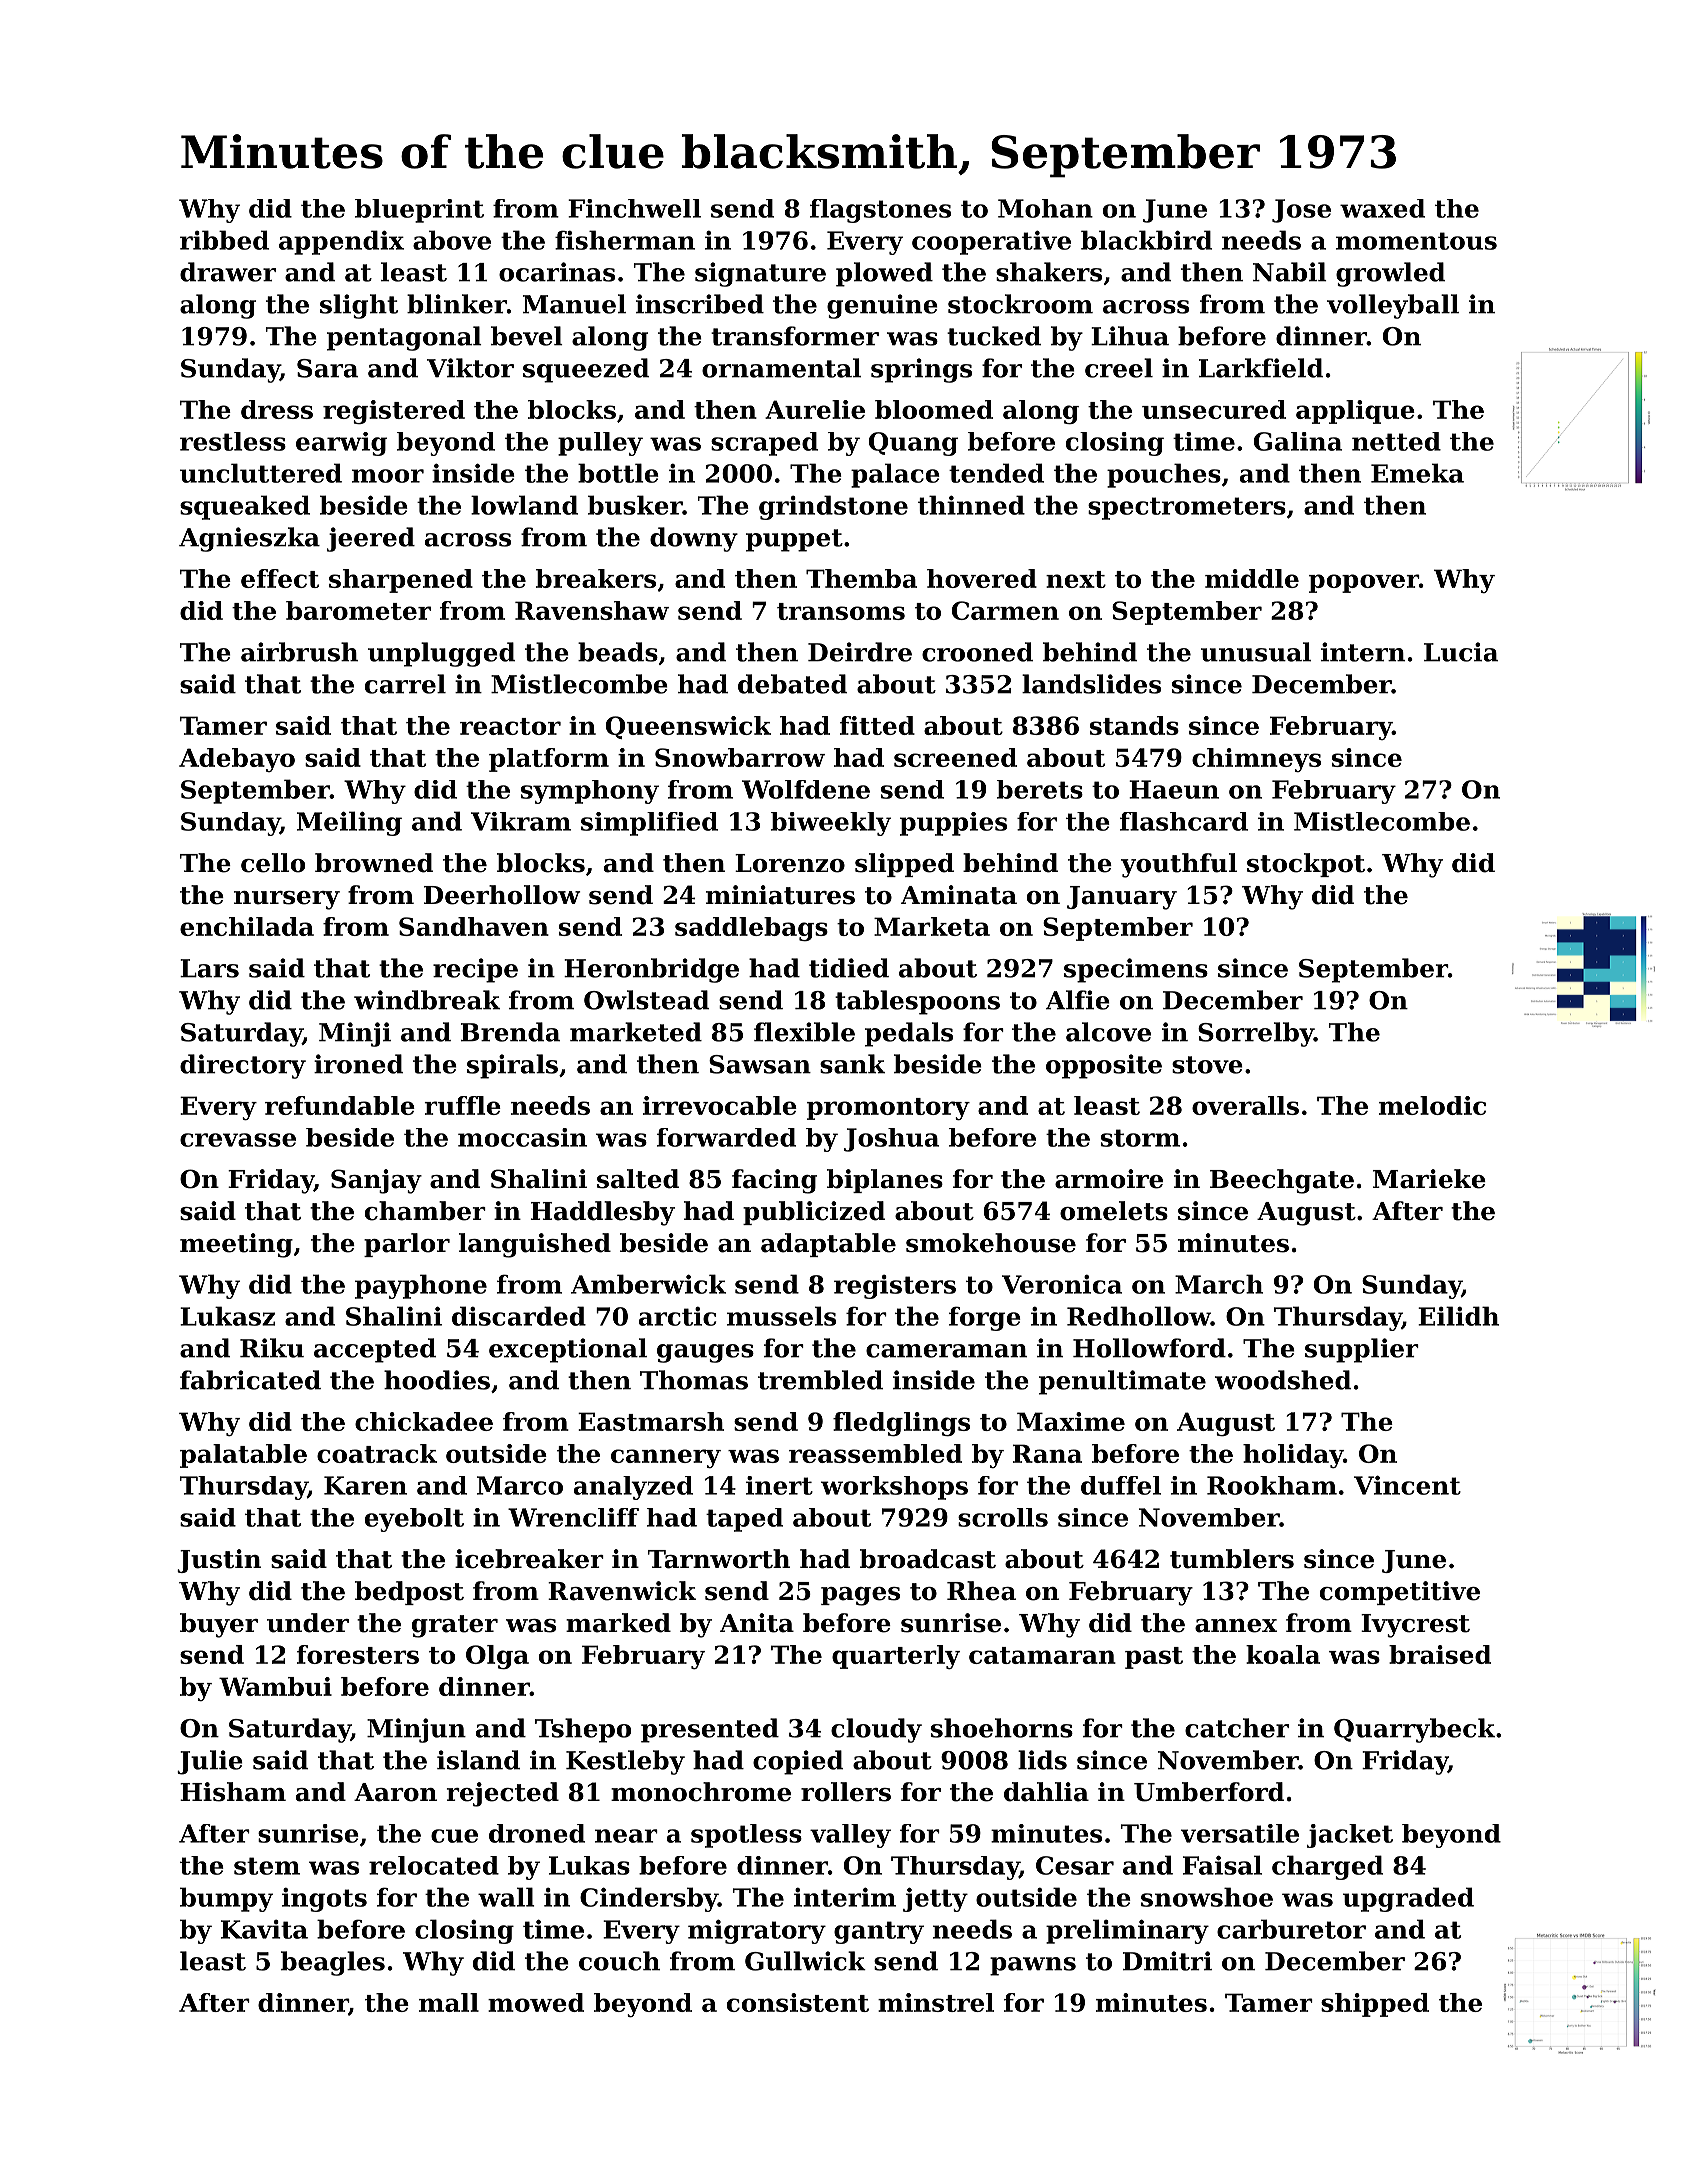  What do you see at coordinates (333, 1963) in the screenshot?
I see `beagles` at bounding box center [333, 1963].
